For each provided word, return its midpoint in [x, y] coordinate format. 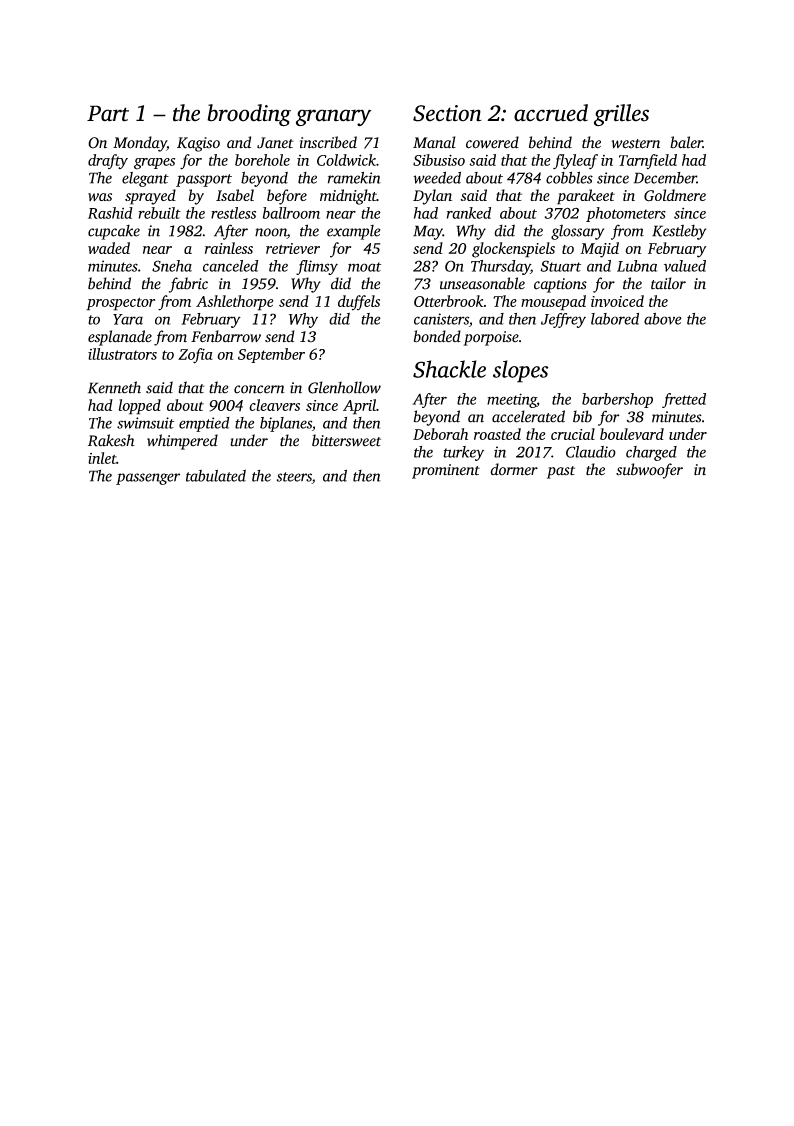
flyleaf [575, 162]
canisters [441, 319]
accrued [551, 113]
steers [294, 478]
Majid [599, 250]
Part [108, 113]
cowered [492, 142]
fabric [188, 285]
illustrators [122, 354]
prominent [446, 471]
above [663, 319]
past [561, 472]
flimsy [317, 267]
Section [447, 113]
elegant [145, 179]
